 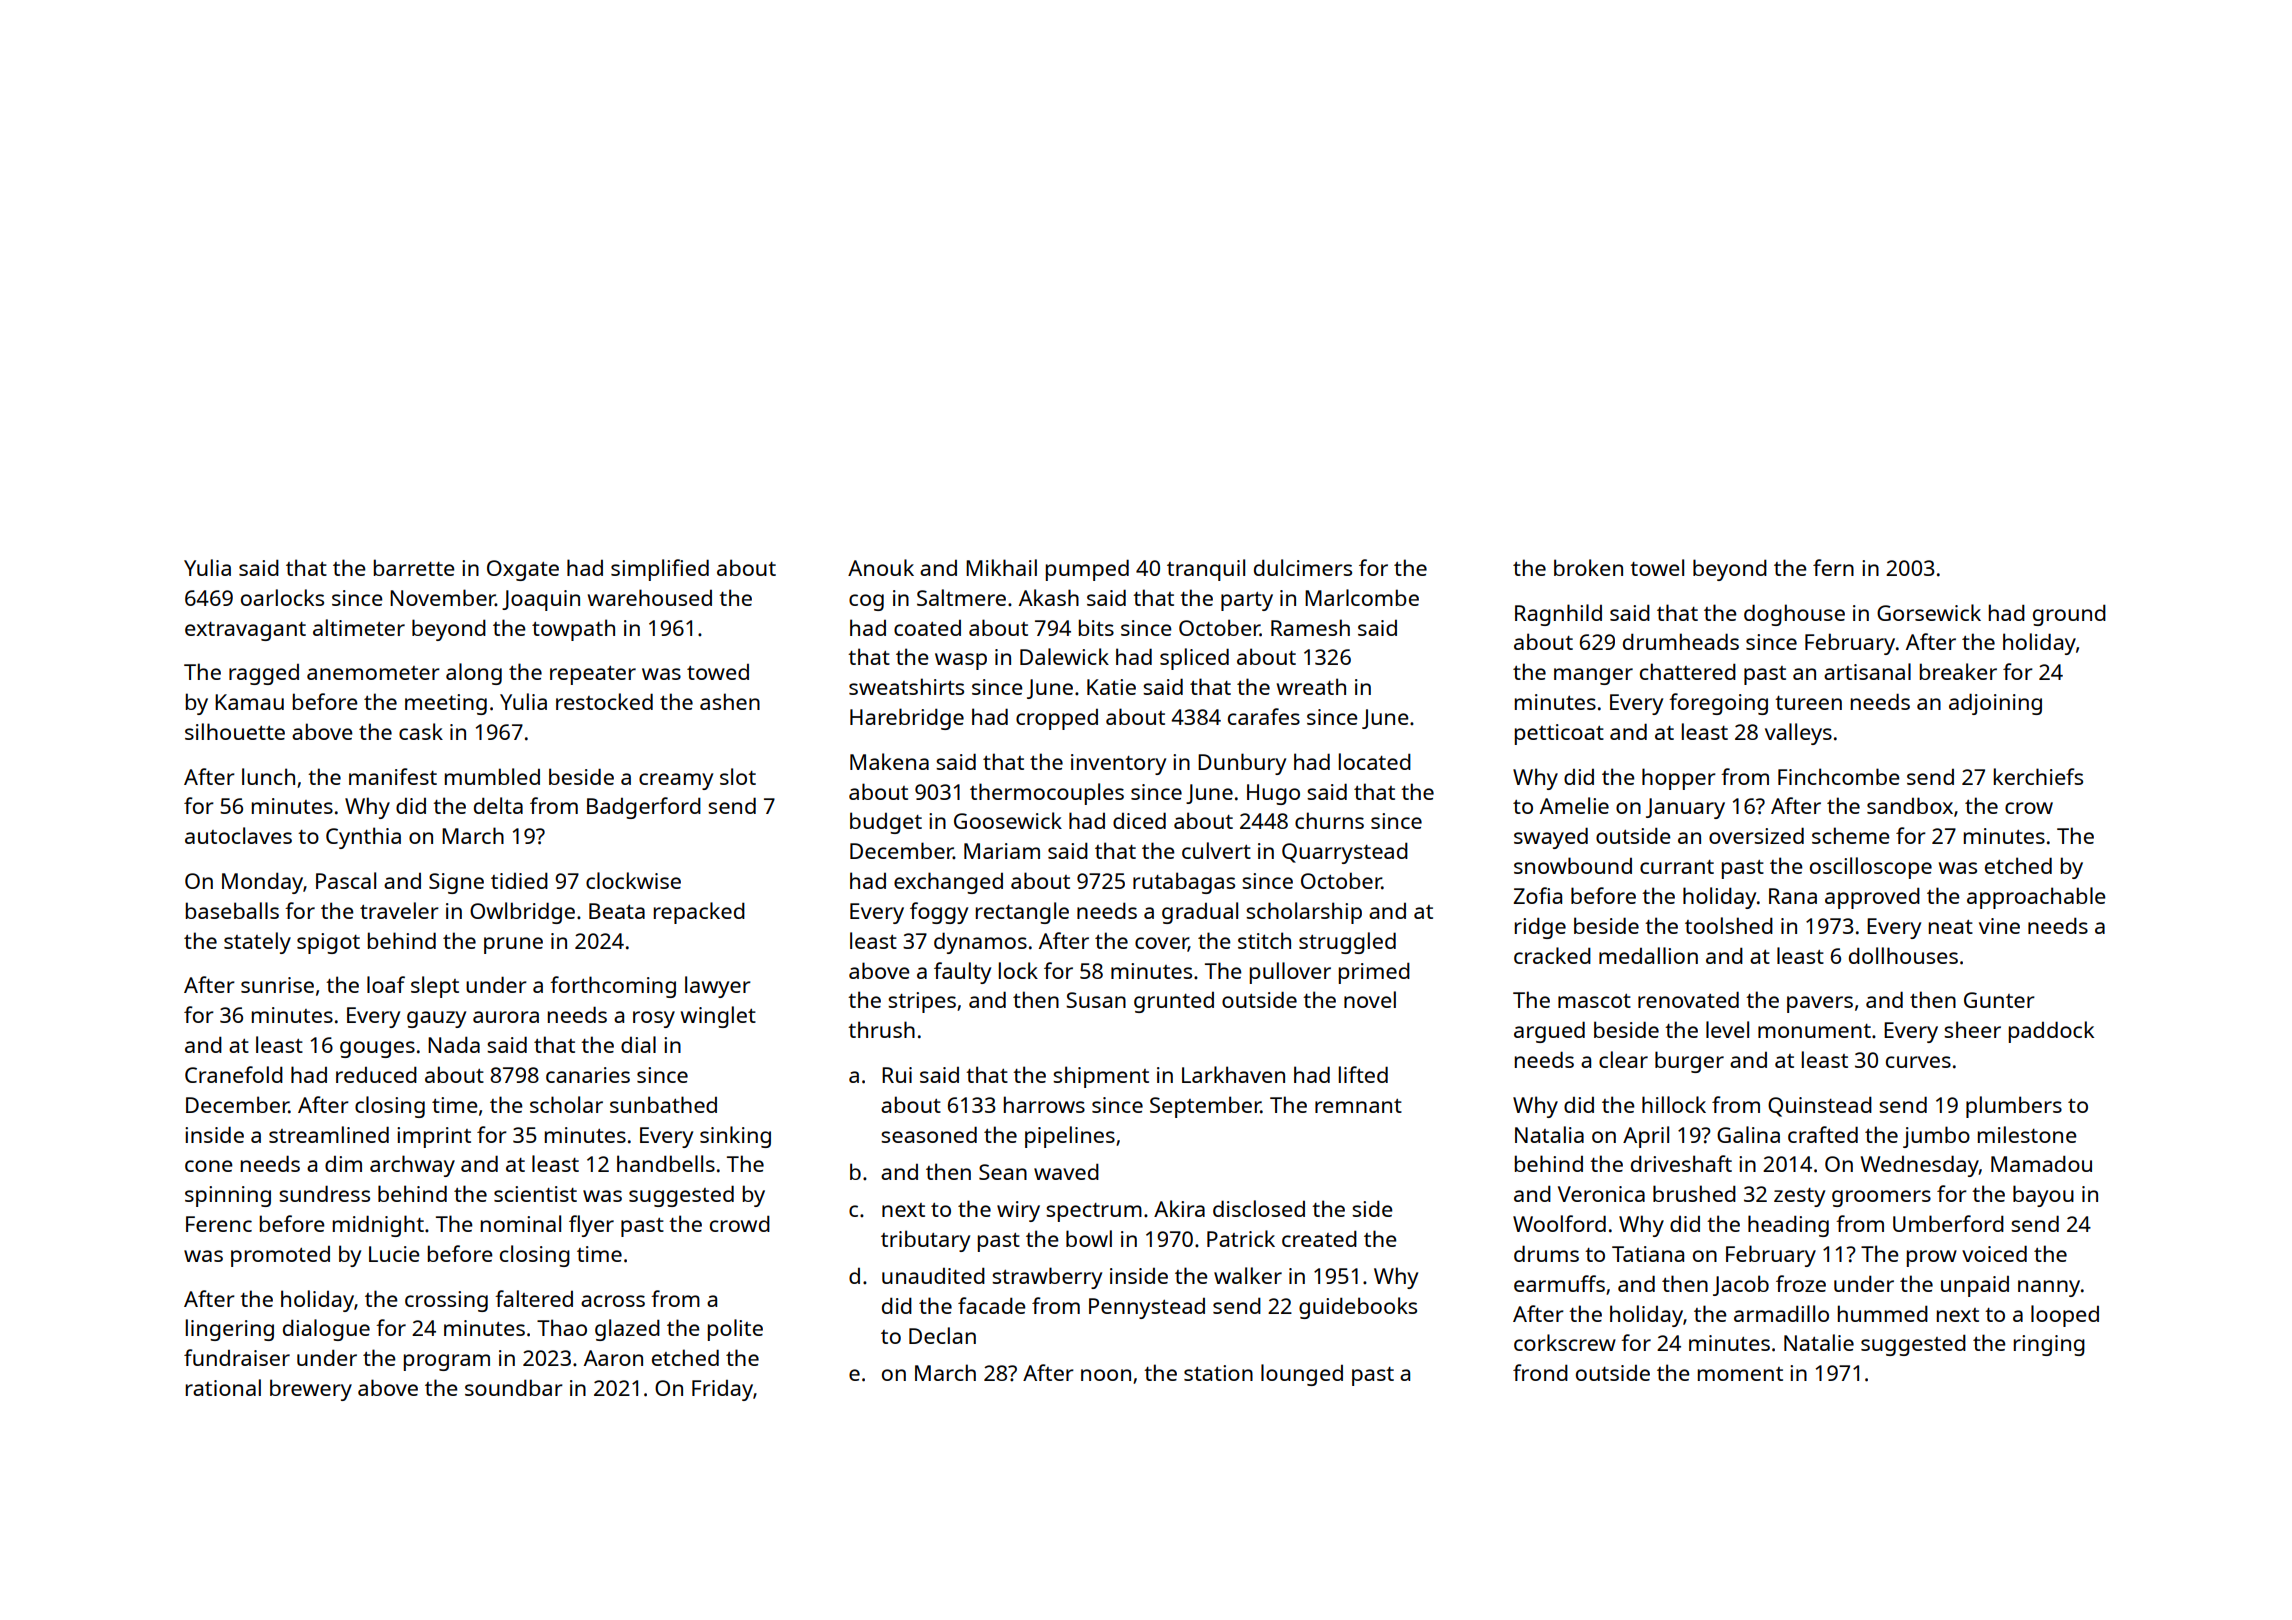 What do you see at coordinates (1903, 955) in the image?
I see `dollhouses` at bounding box center [1903, 955].
